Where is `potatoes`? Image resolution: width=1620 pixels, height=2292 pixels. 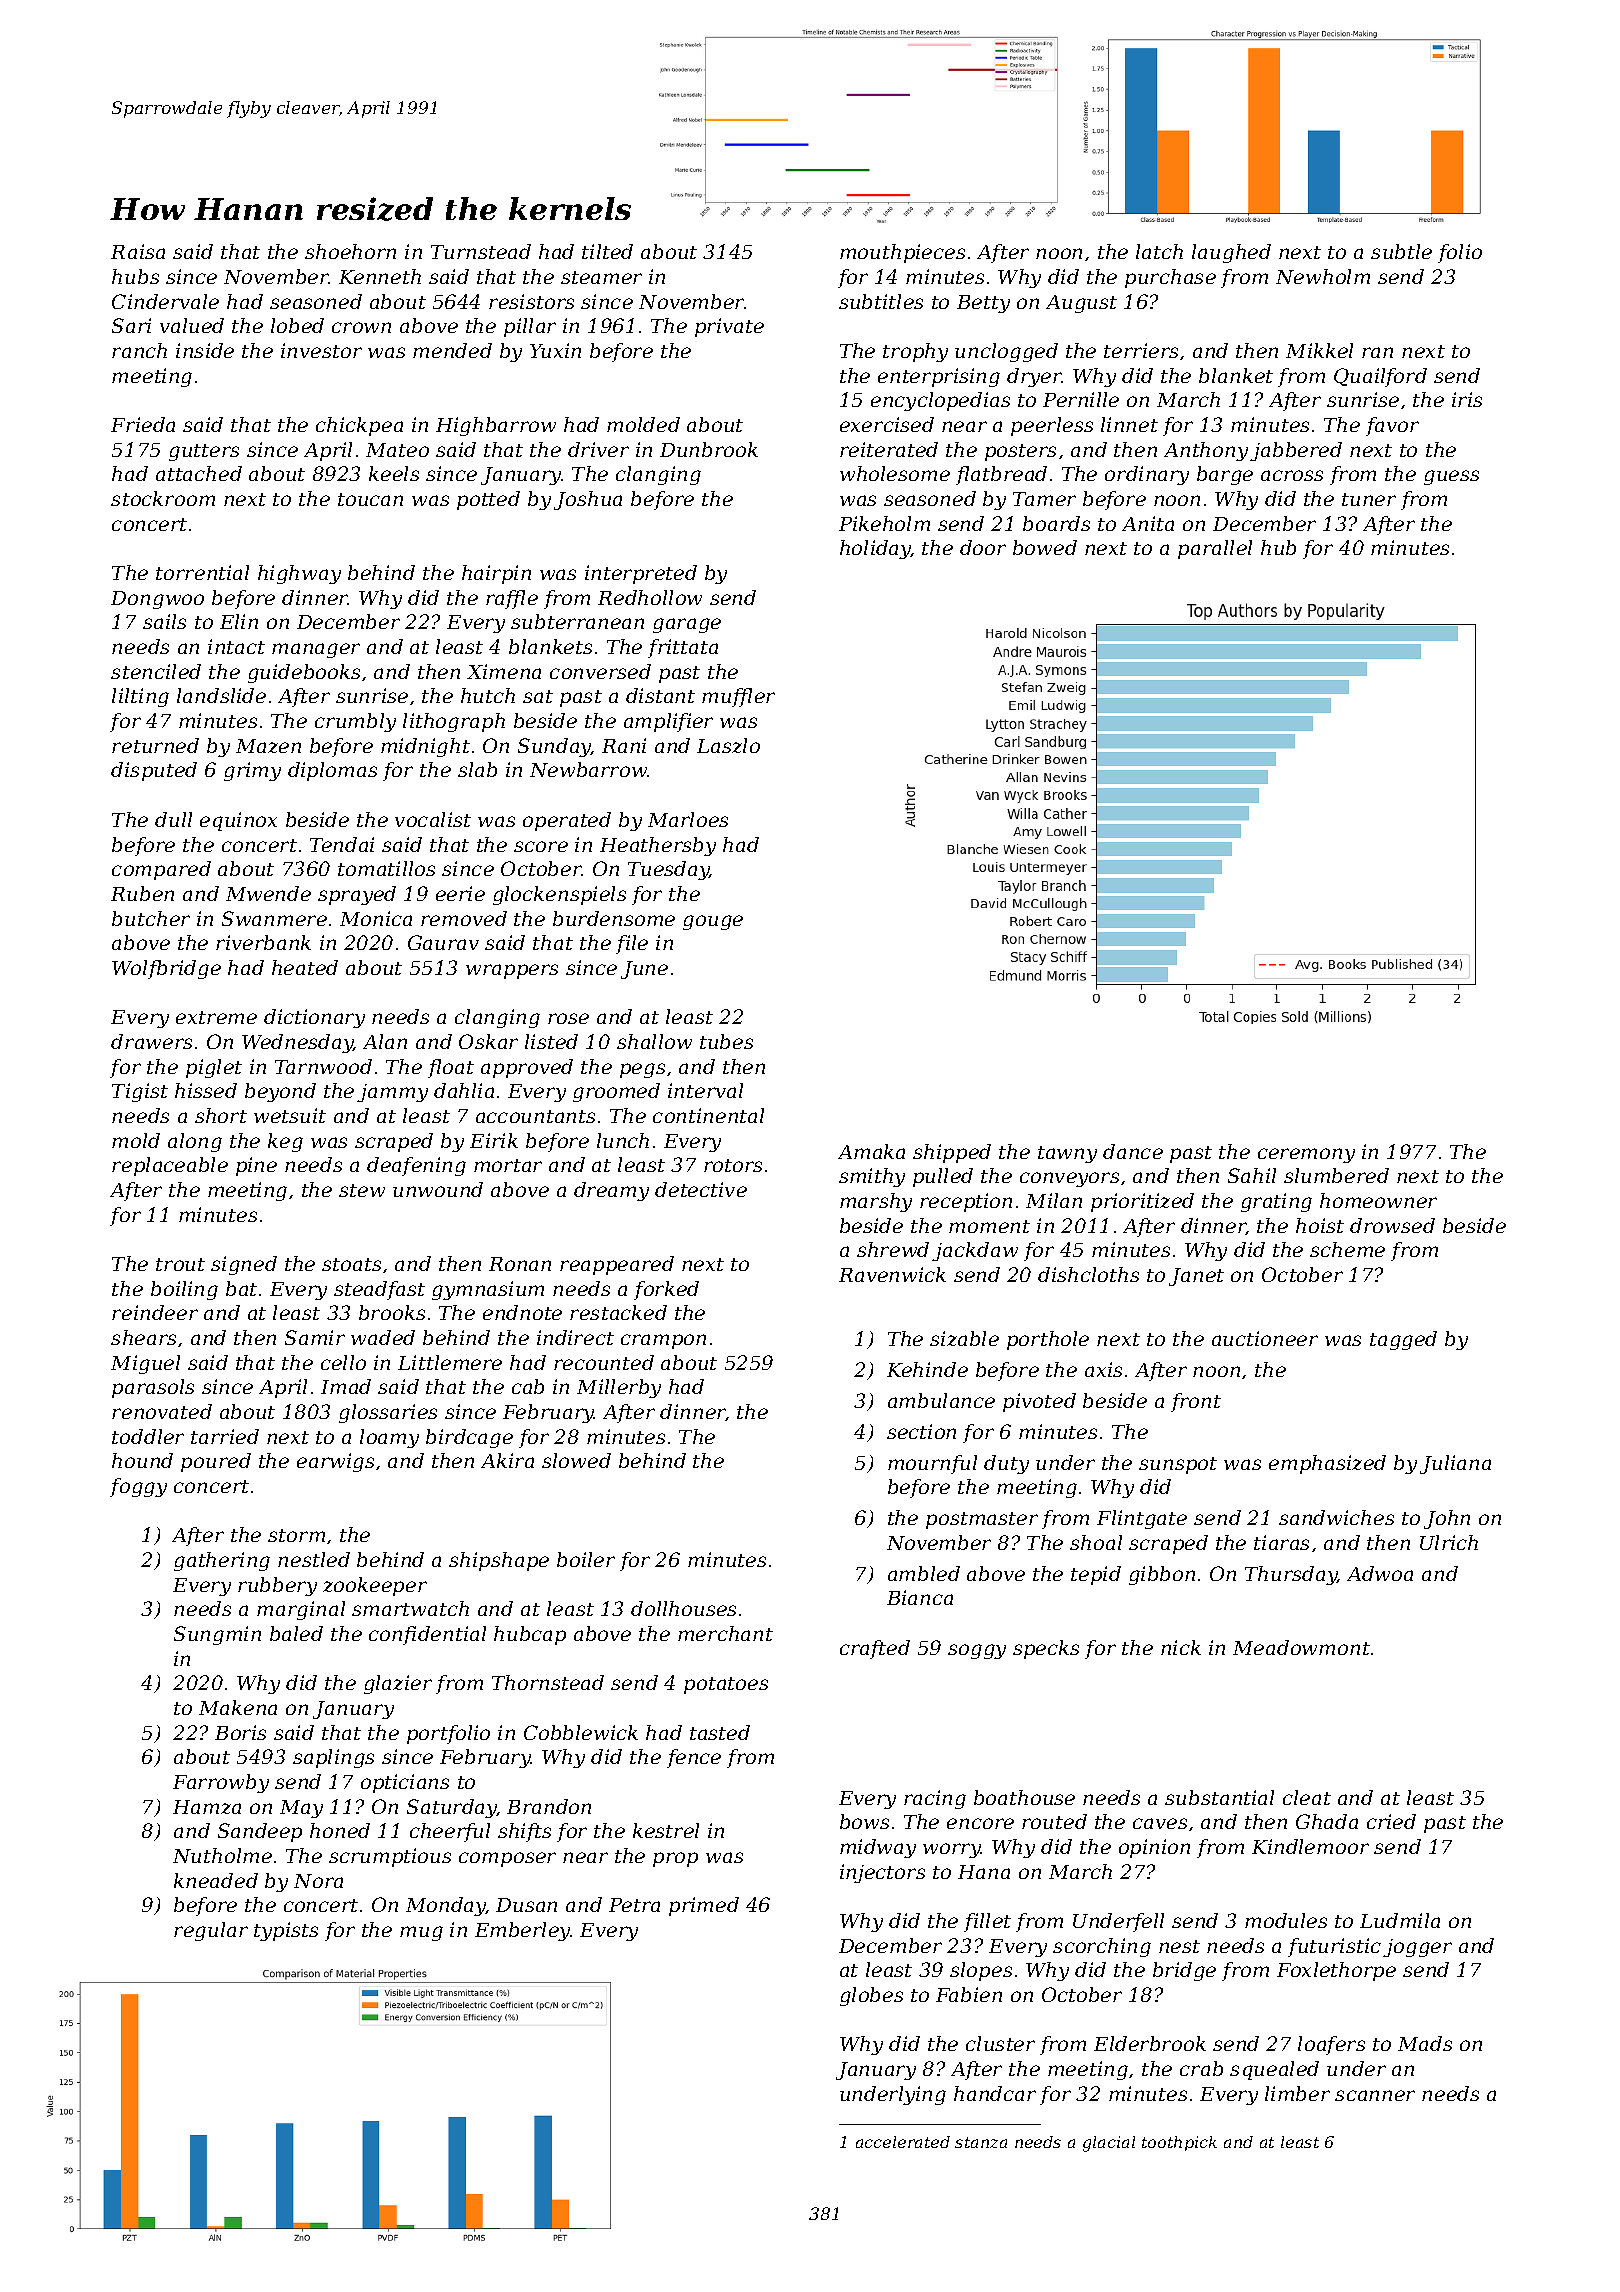
potatoes is located at coordinates (726, 1685).
